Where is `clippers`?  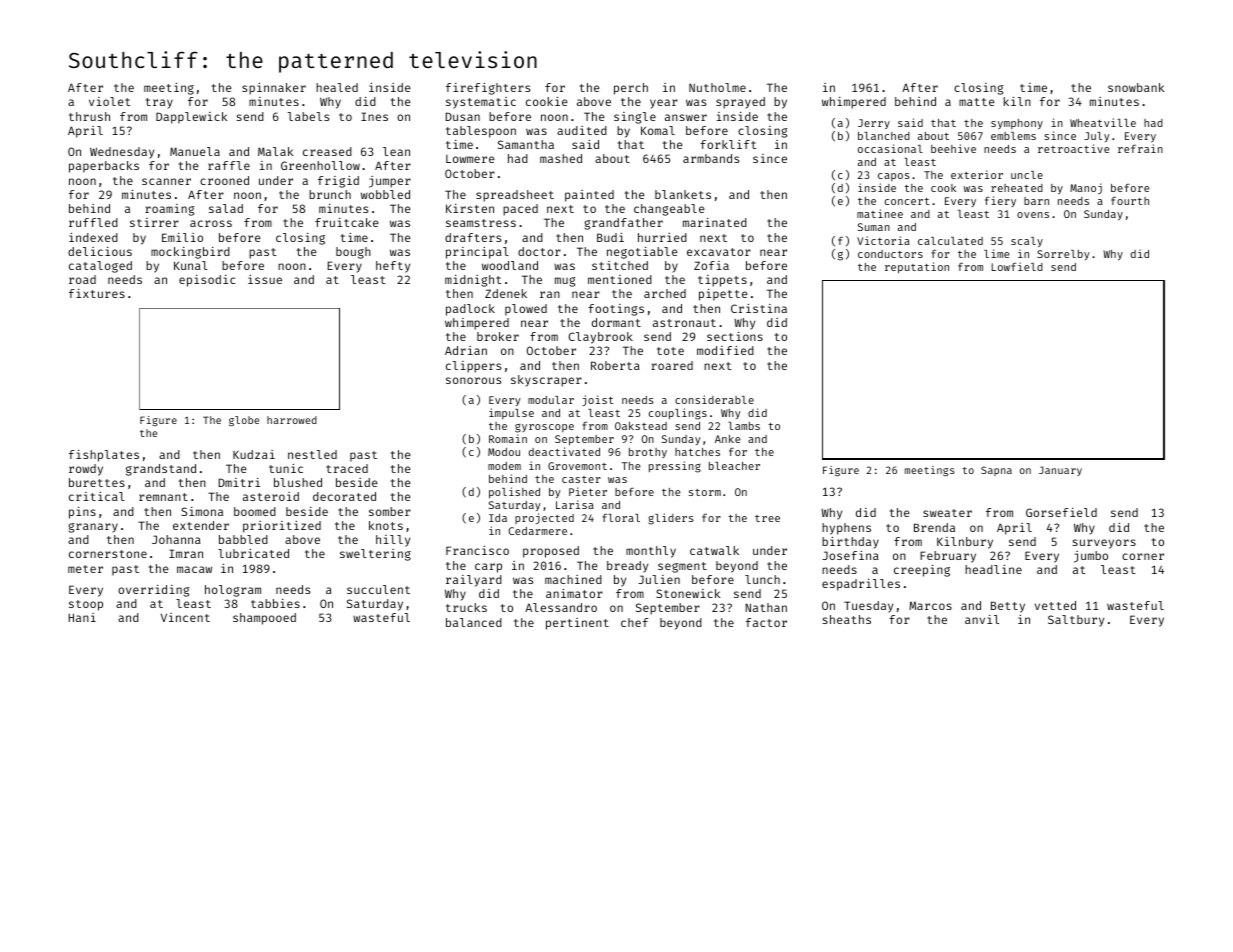 clippers is located at coordinates (473, 367).
